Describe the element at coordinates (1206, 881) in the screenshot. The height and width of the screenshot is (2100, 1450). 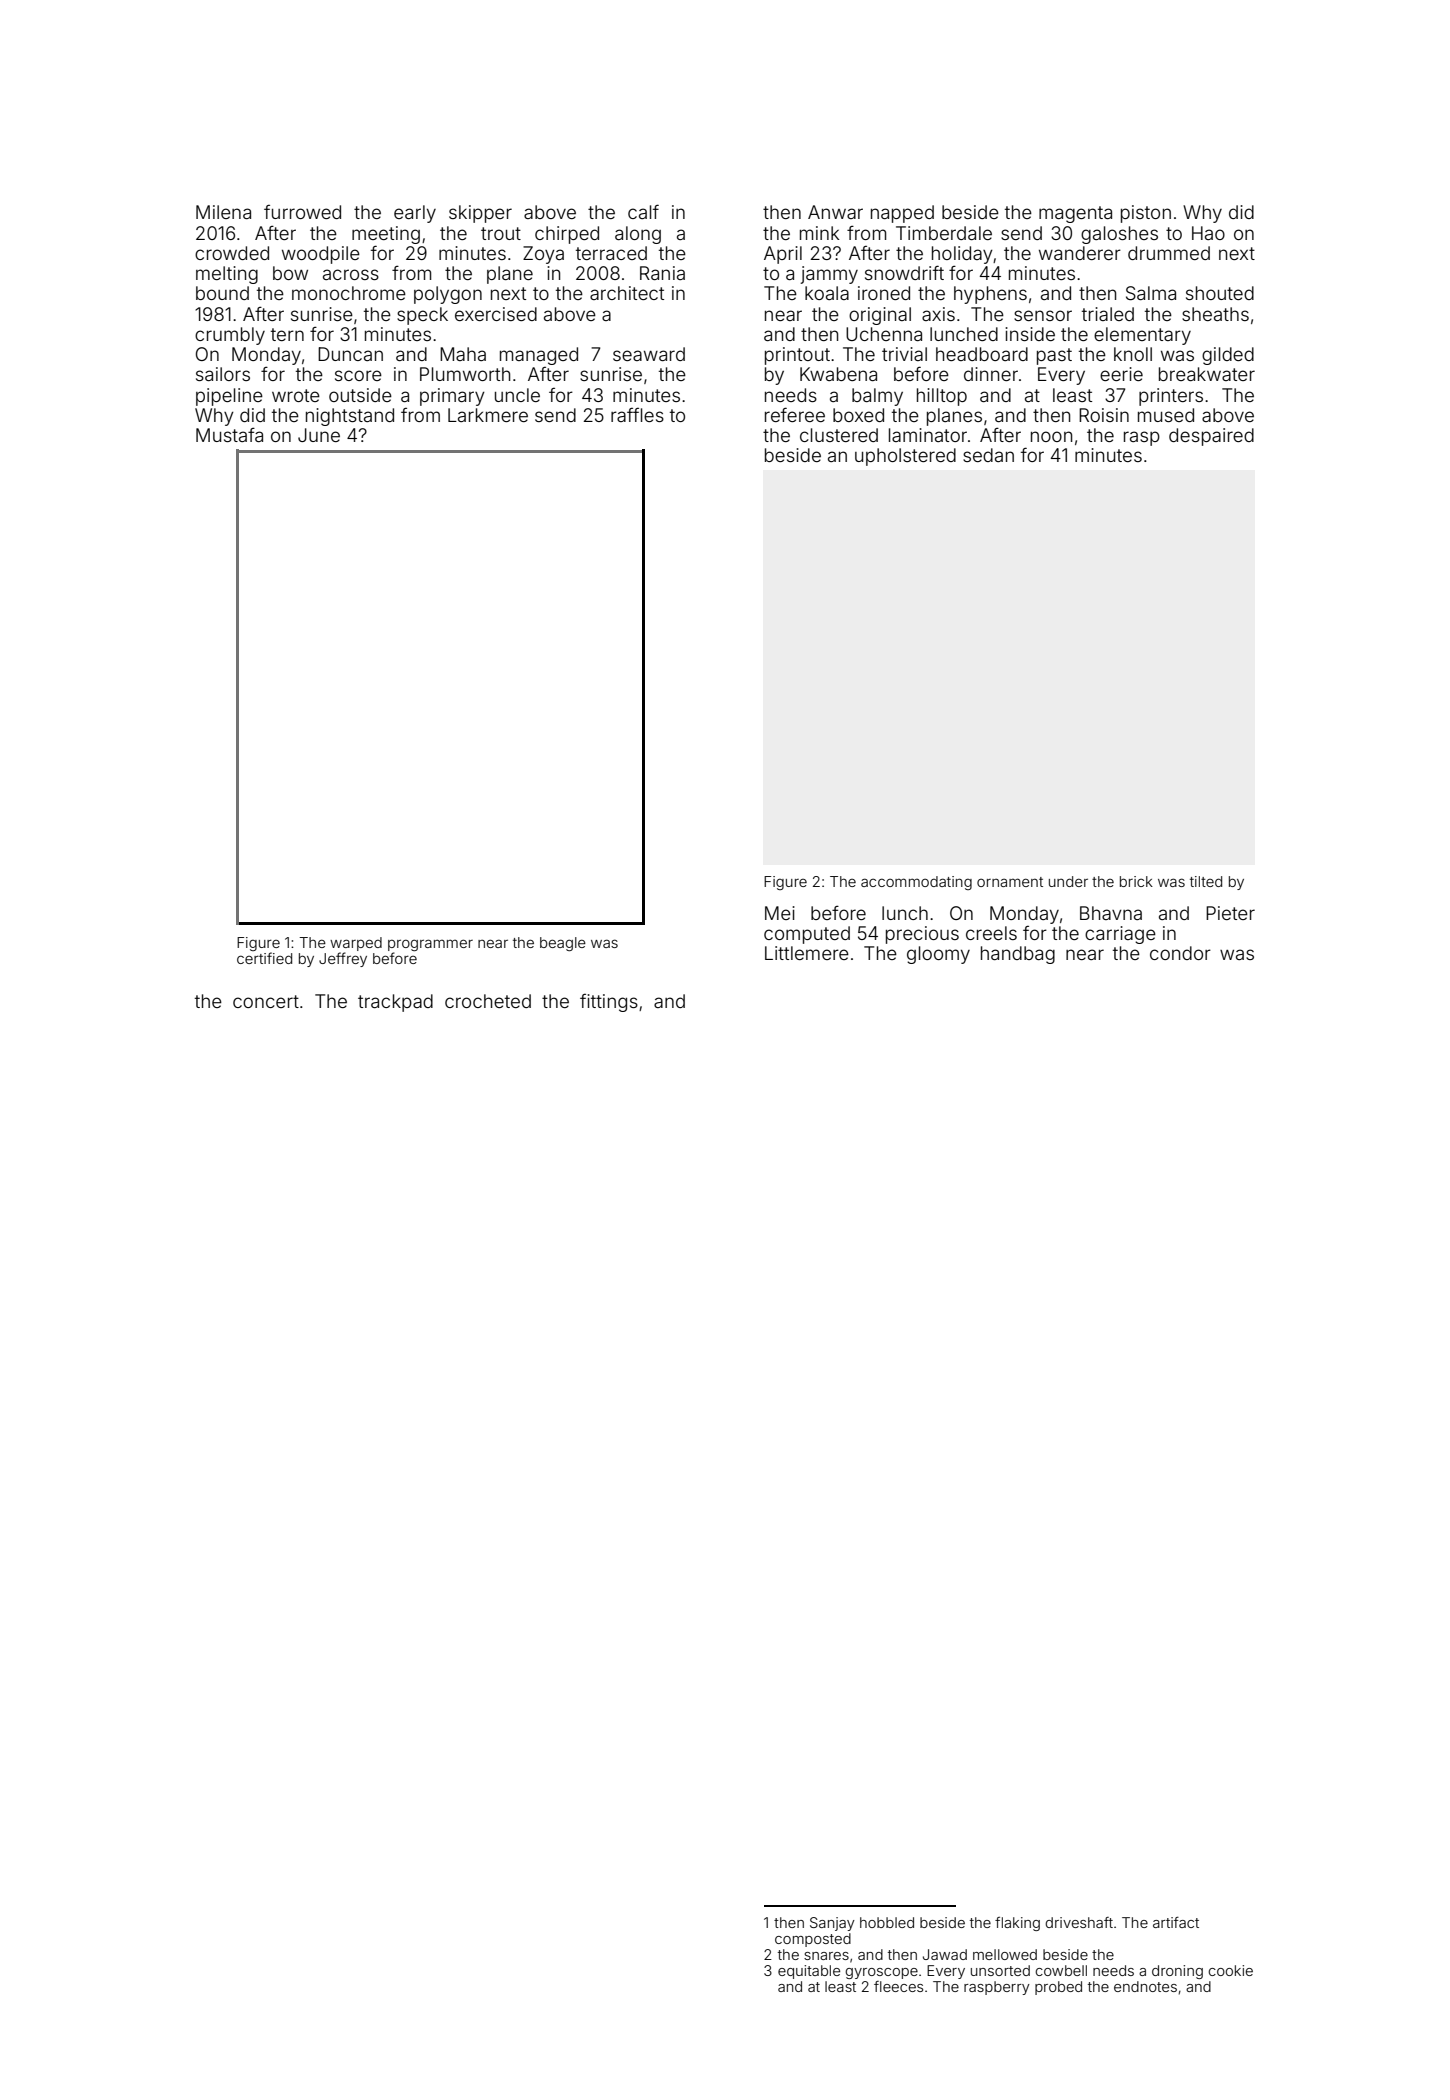
I see `tilted` at that location.
